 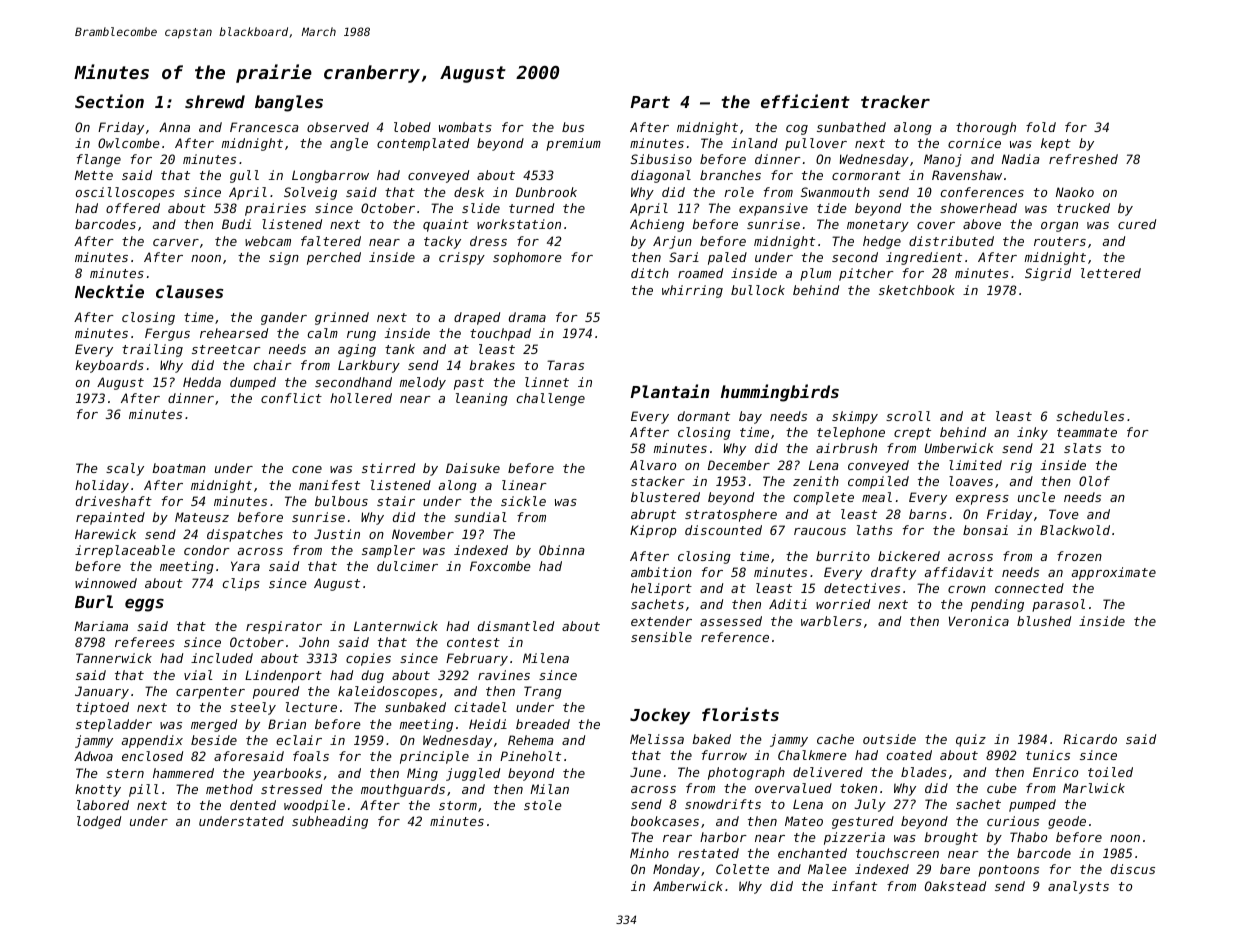 What do you see at coordinates (307, 469) in the image?
I see `cone` at bounding box center [307, 469].
